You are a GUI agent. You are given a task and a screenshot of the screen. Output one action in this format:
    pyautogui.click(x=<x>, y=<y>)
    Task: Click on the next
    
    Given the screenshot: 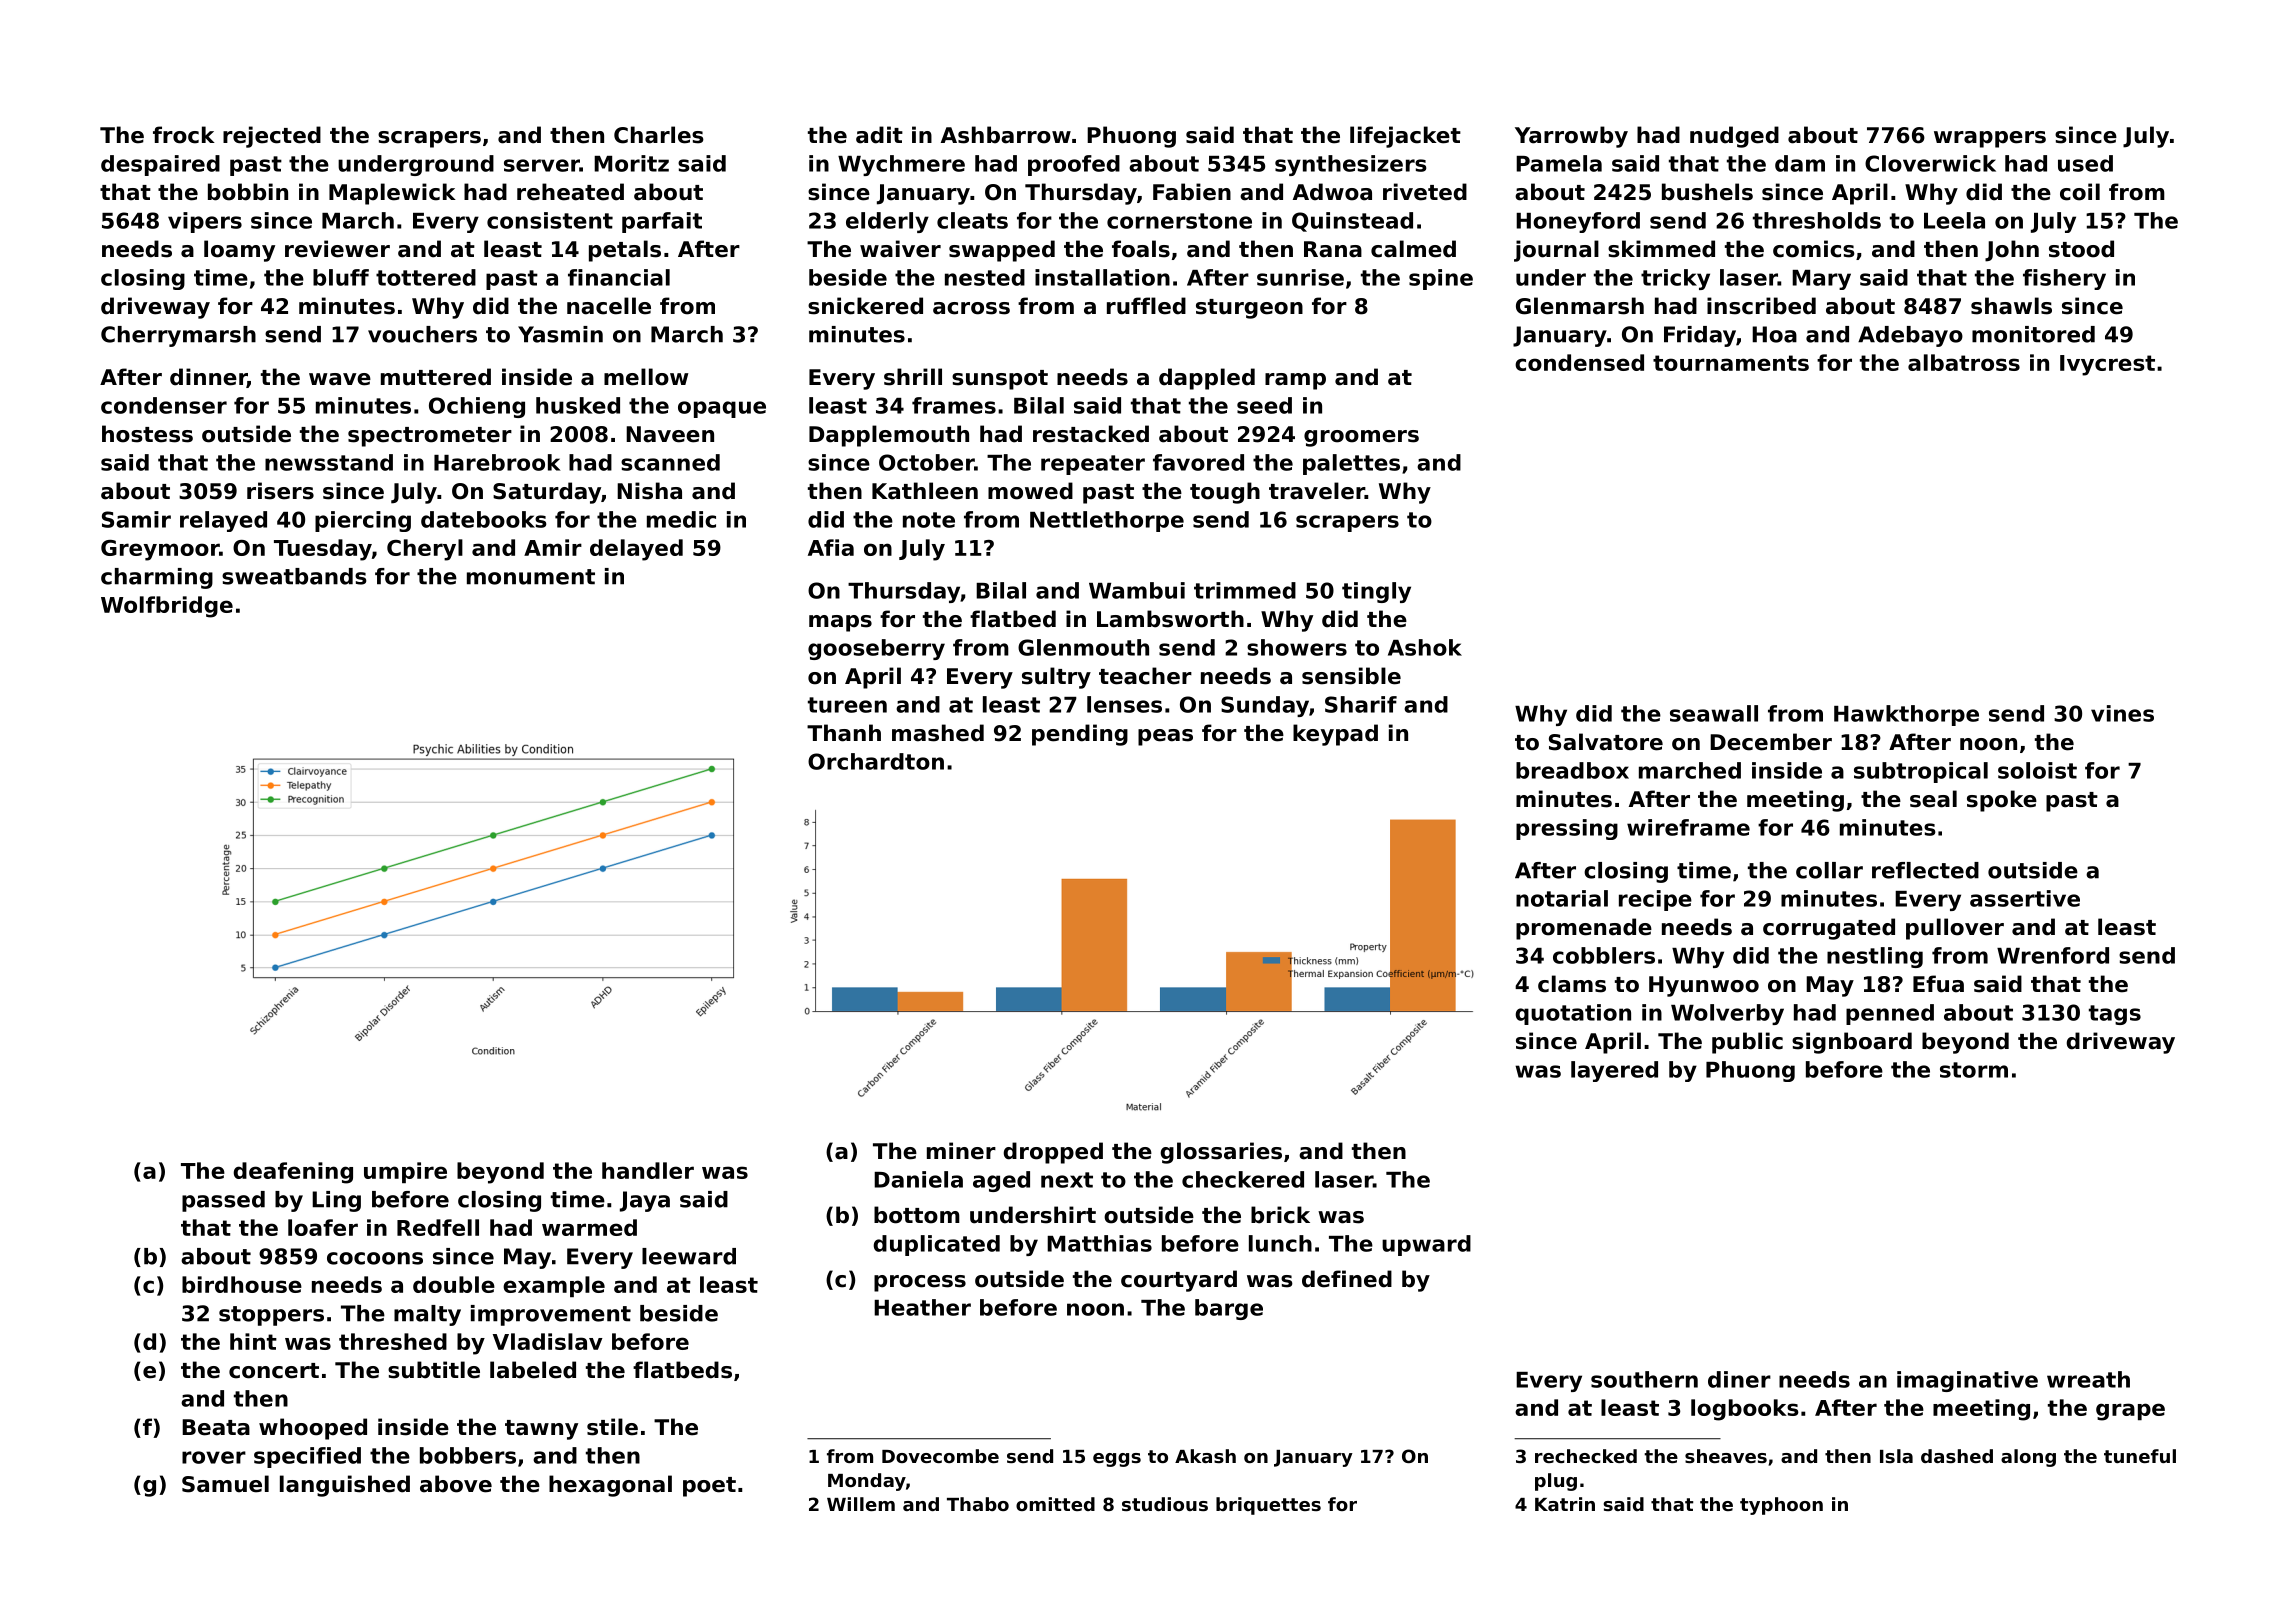 What is the action you would take?
    pyautogui.click(x=1067, y=1180)
